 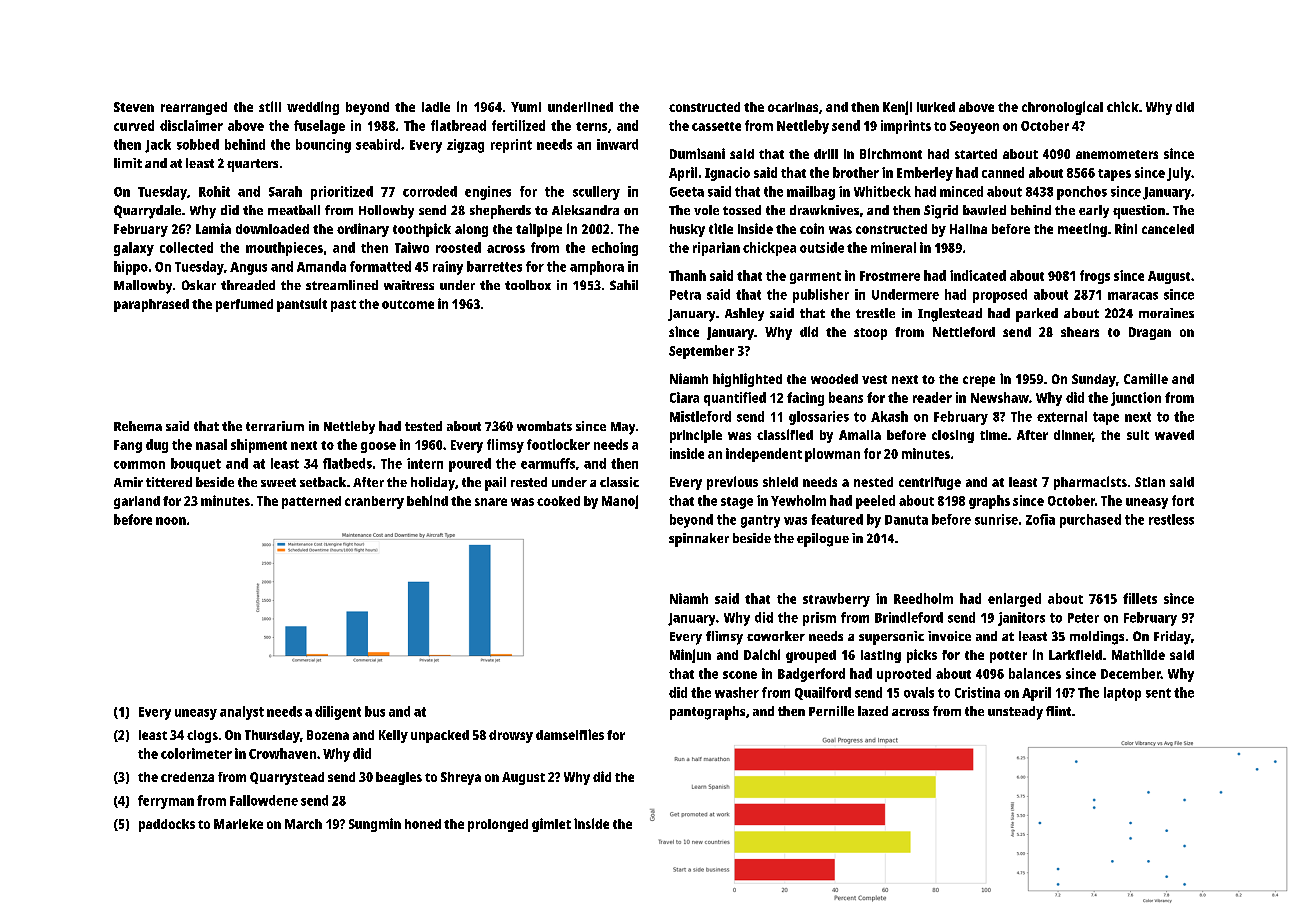 I want to click on washer, so click(x=737, y=692).
